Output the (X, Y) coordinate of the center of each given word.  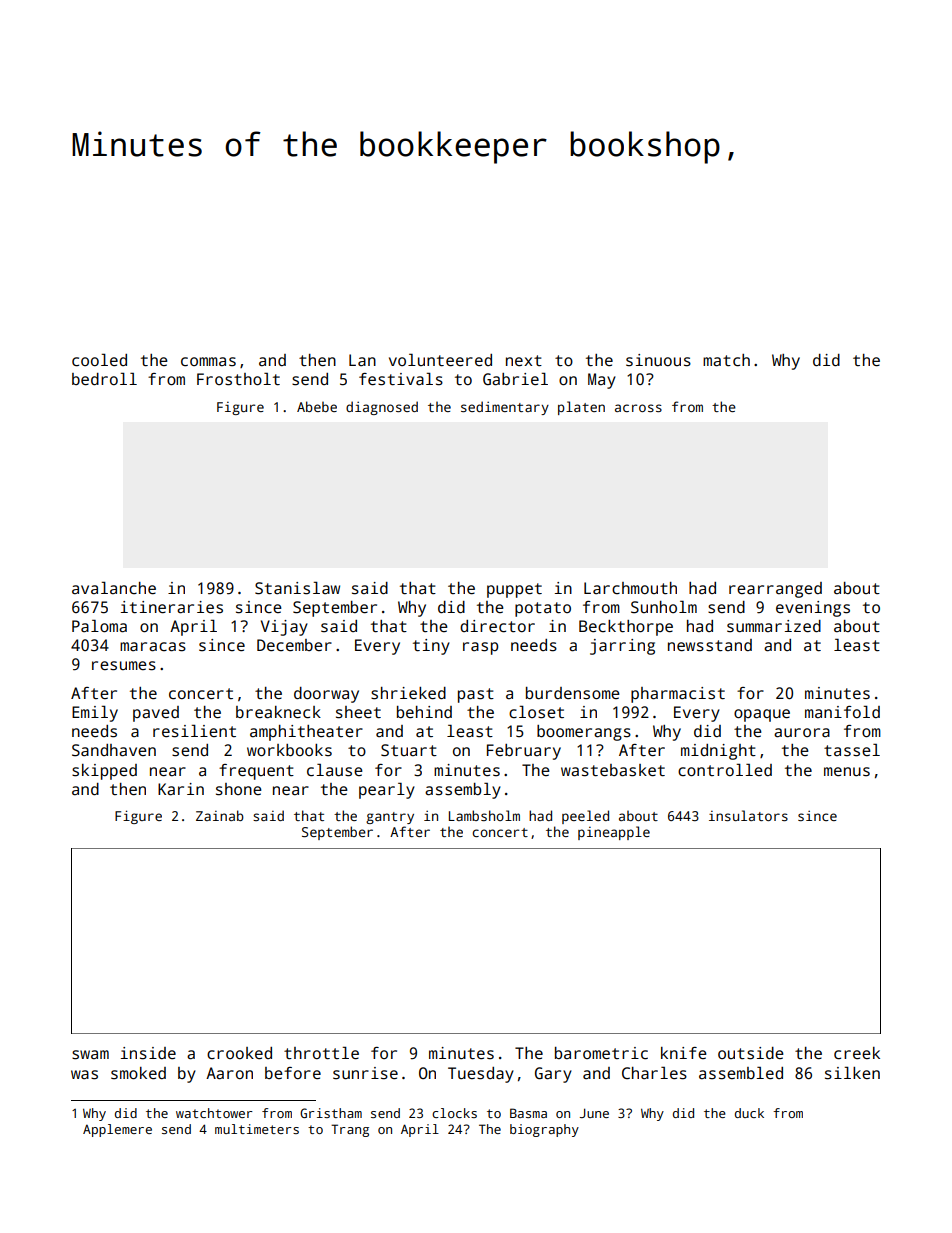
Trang (350, 1130)
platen (581, 408)
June (594, 1113)
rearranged (775, 590)
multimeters (257, 1129)
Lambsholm (484, 815)
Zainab (220, 815)
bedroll (104, 379)
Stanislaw (297, 588)
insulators (748, 815)
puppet (514, 590)
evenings (813, 609)
